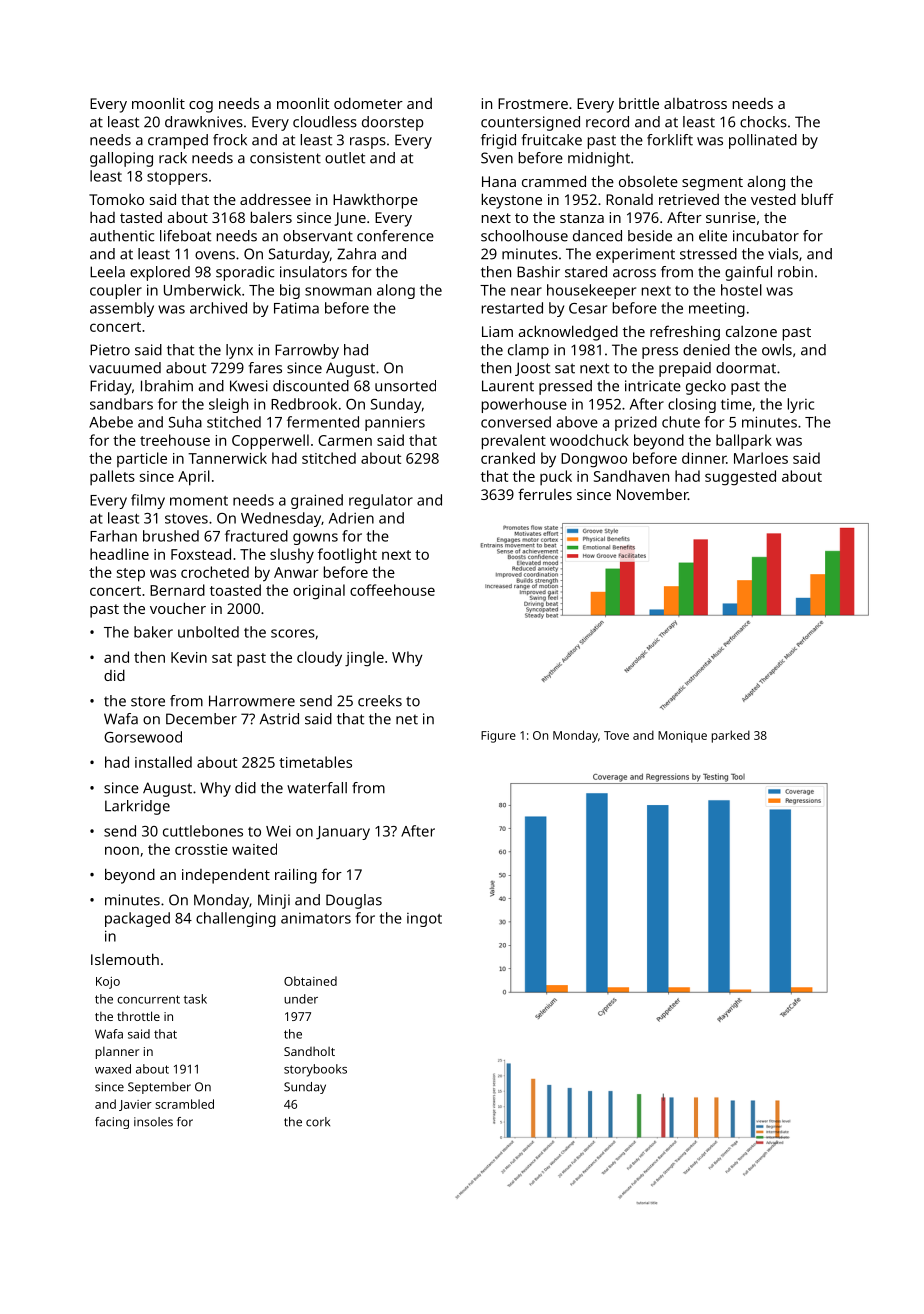 The width and height of the document is (924, 1314). I want to click on Minji, so click(274, 901).
